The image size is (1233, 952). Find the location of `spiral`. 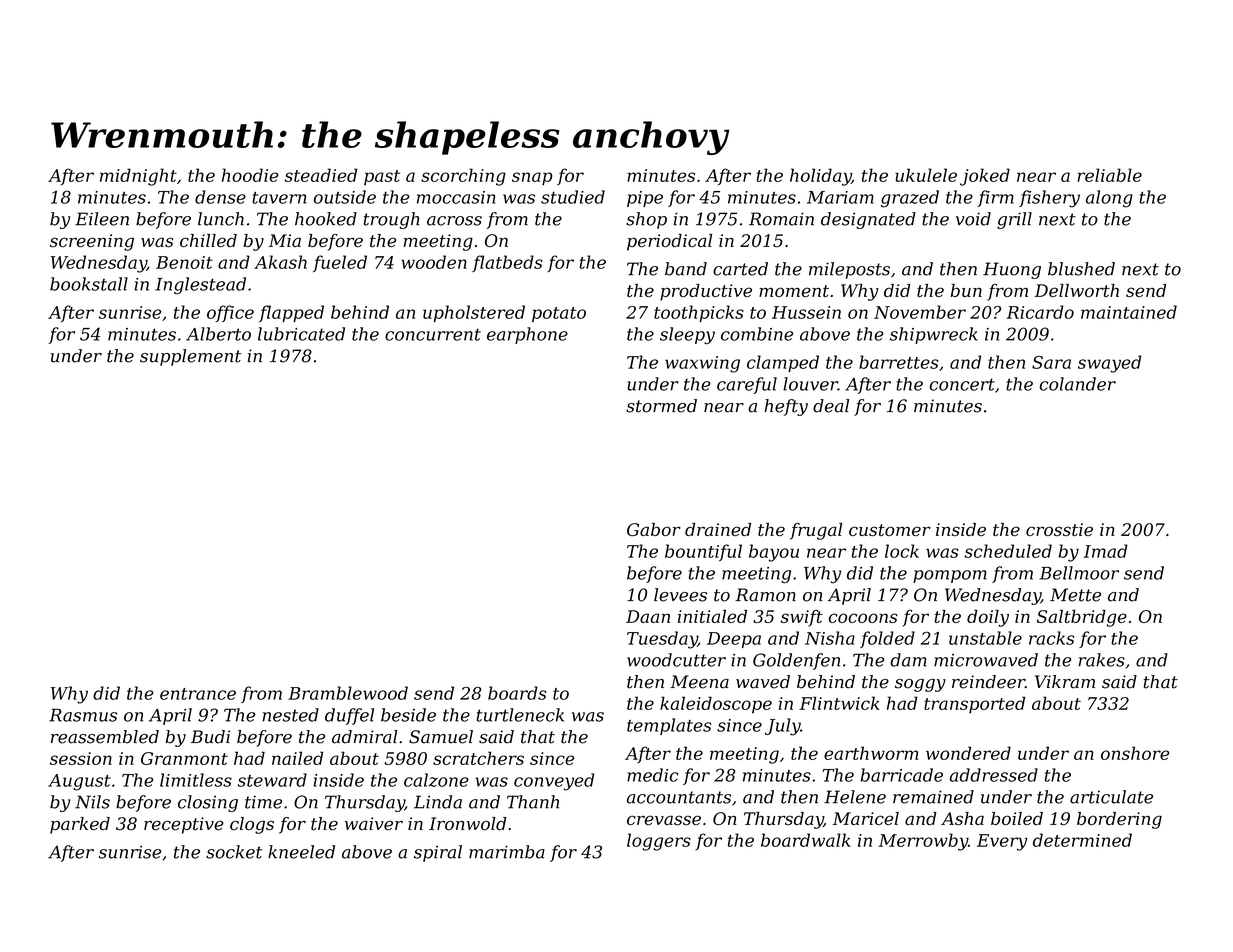

spiral is located at coordinates (438, 853).
